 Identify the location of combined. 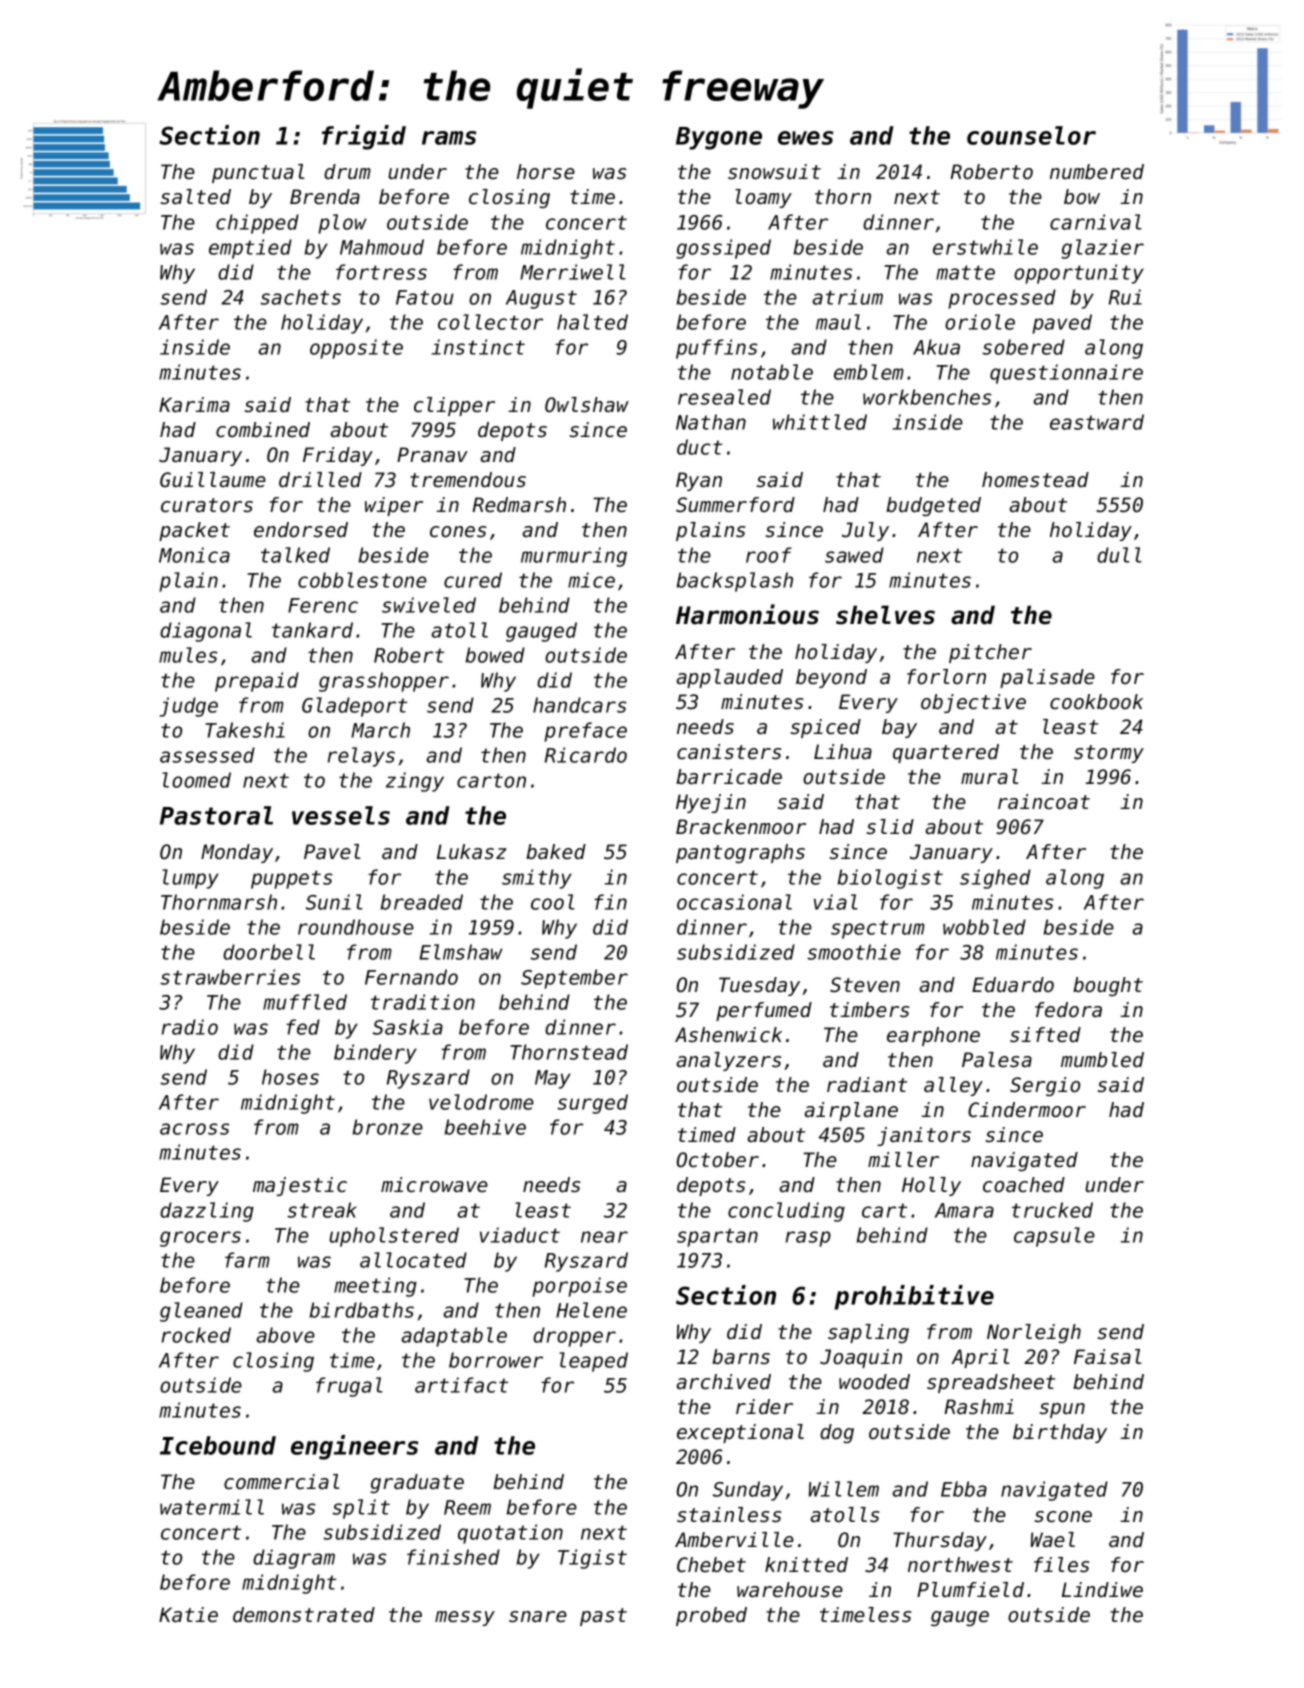
(263, 430).
